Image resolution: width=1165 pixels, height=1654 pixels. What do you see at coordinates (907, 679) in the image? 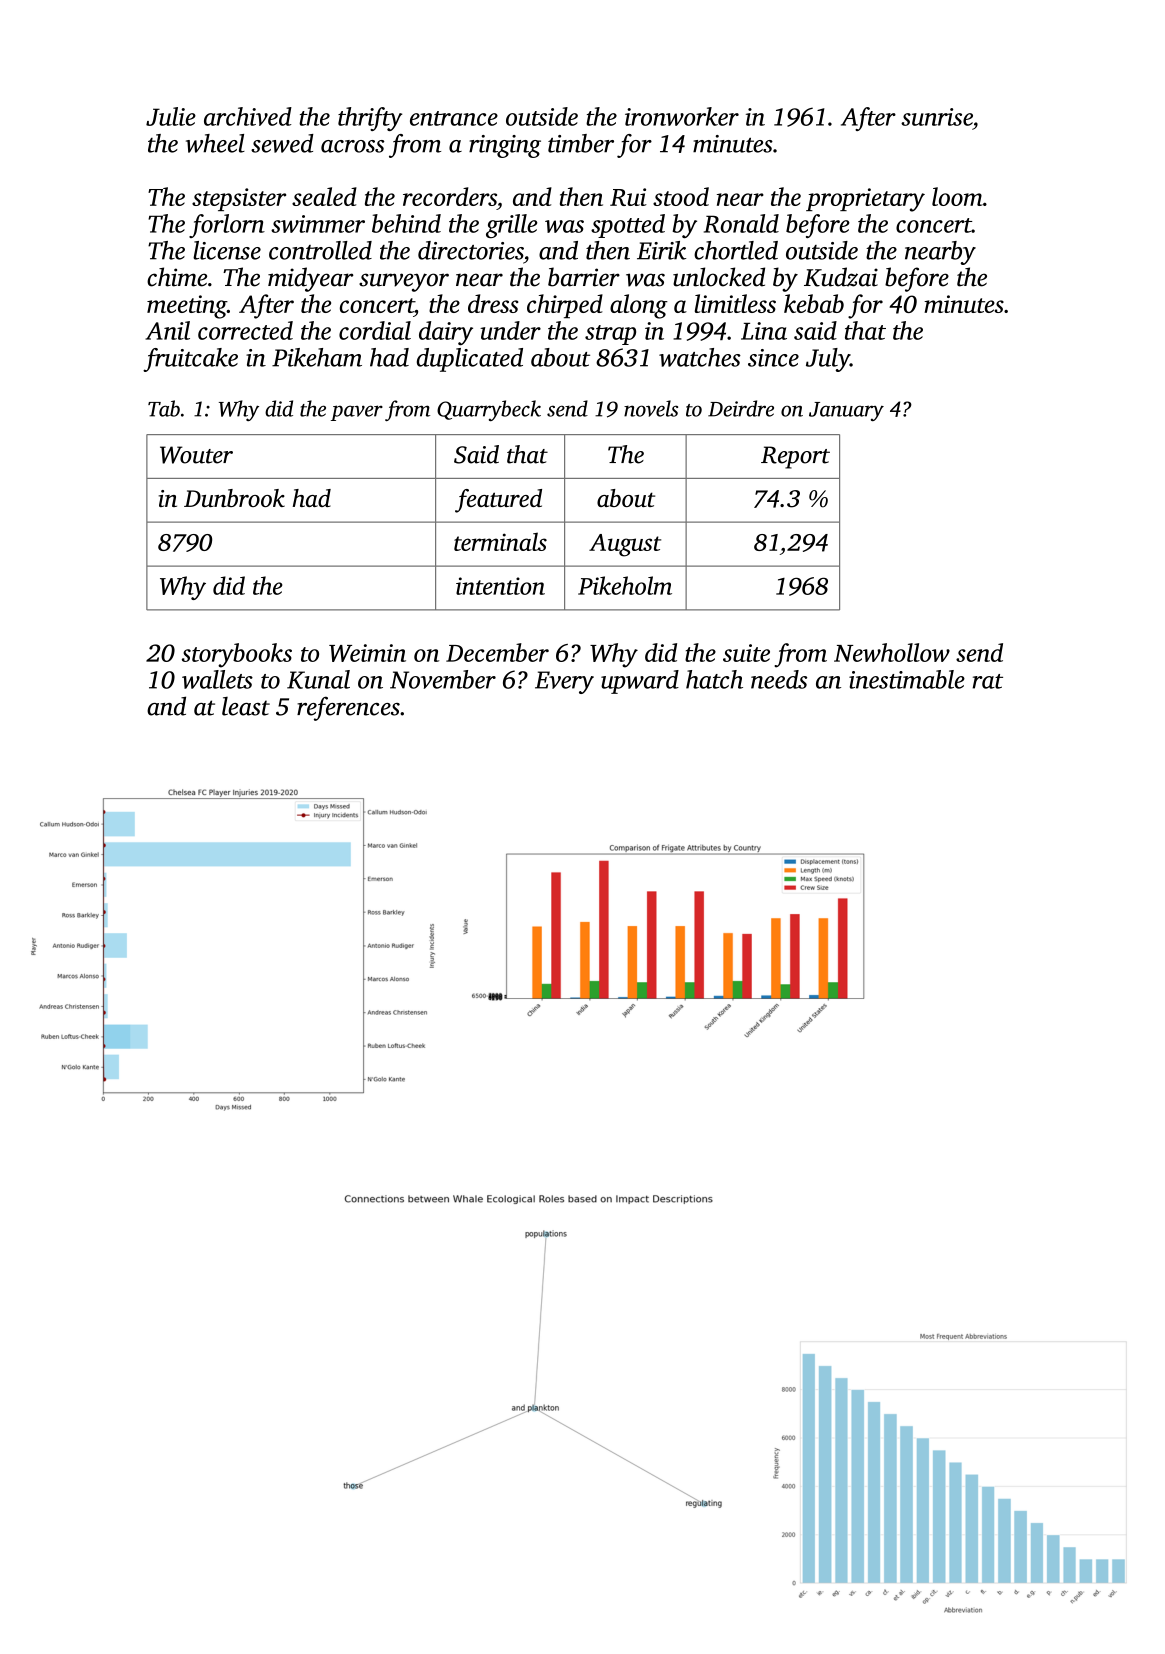
I see `inestimable` at bounding box center [907, 679].
